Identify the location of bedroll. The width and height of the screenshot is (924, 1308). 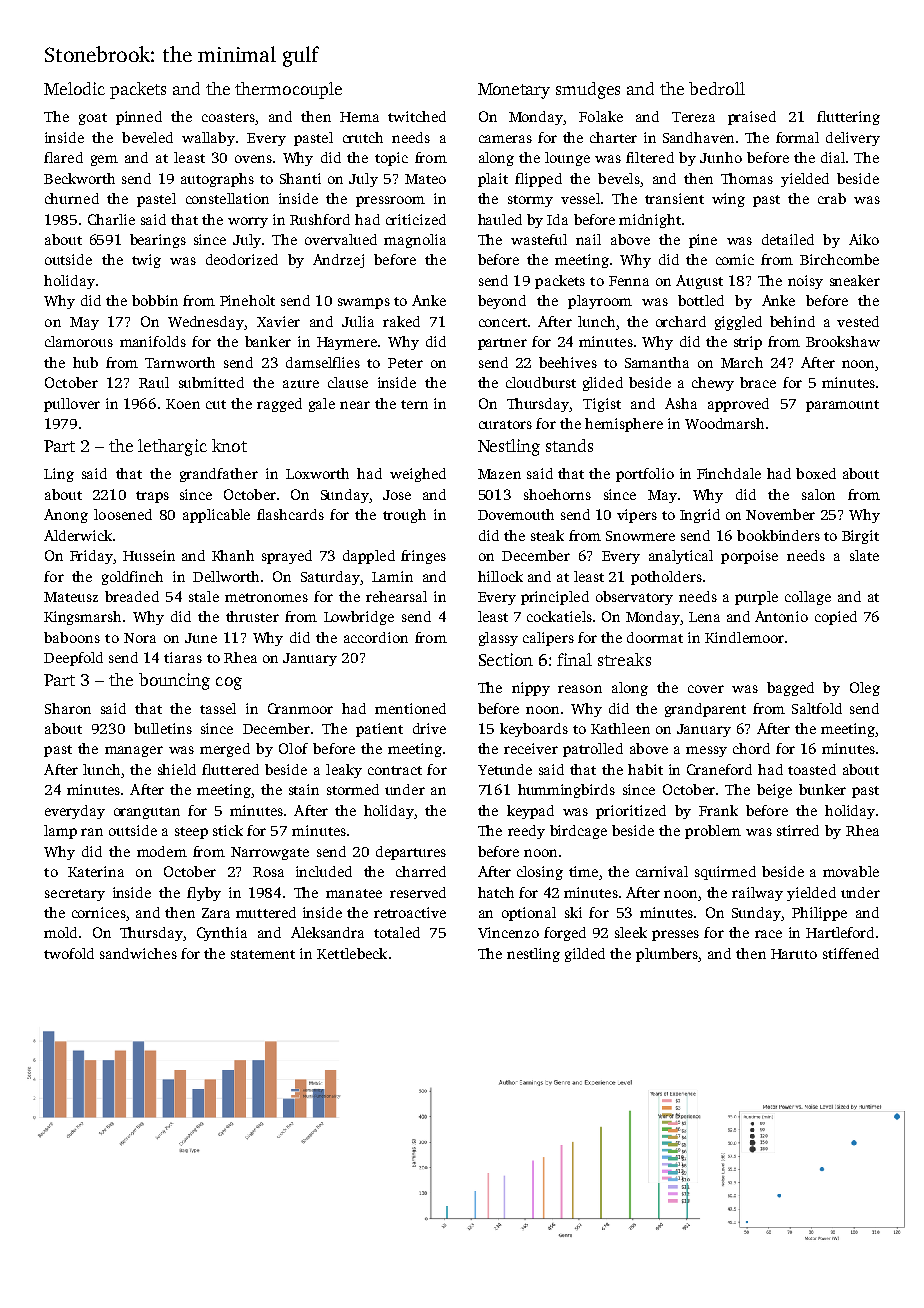
(717, 88).
